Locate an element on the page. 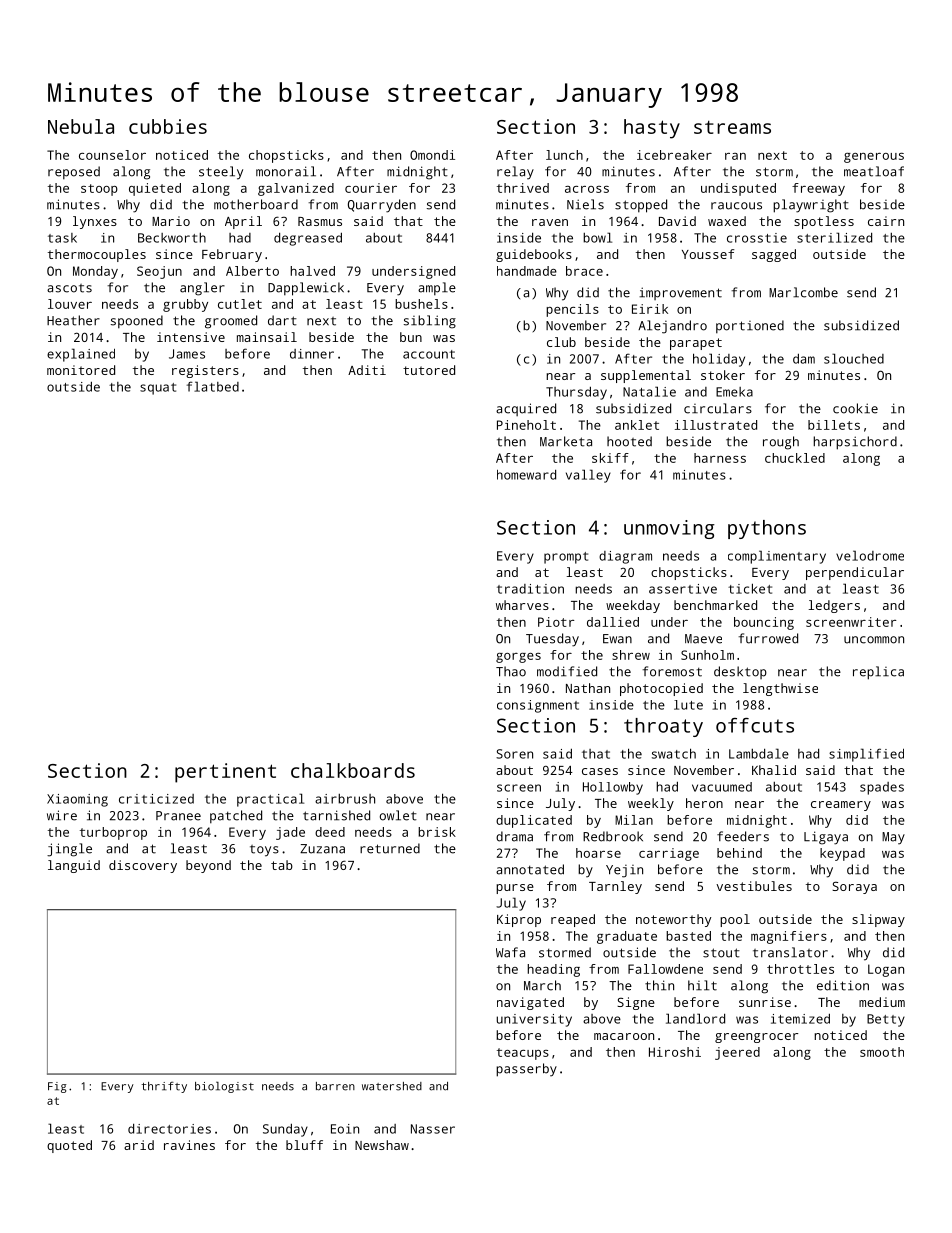  translator is located at coordinates (790, 952).
